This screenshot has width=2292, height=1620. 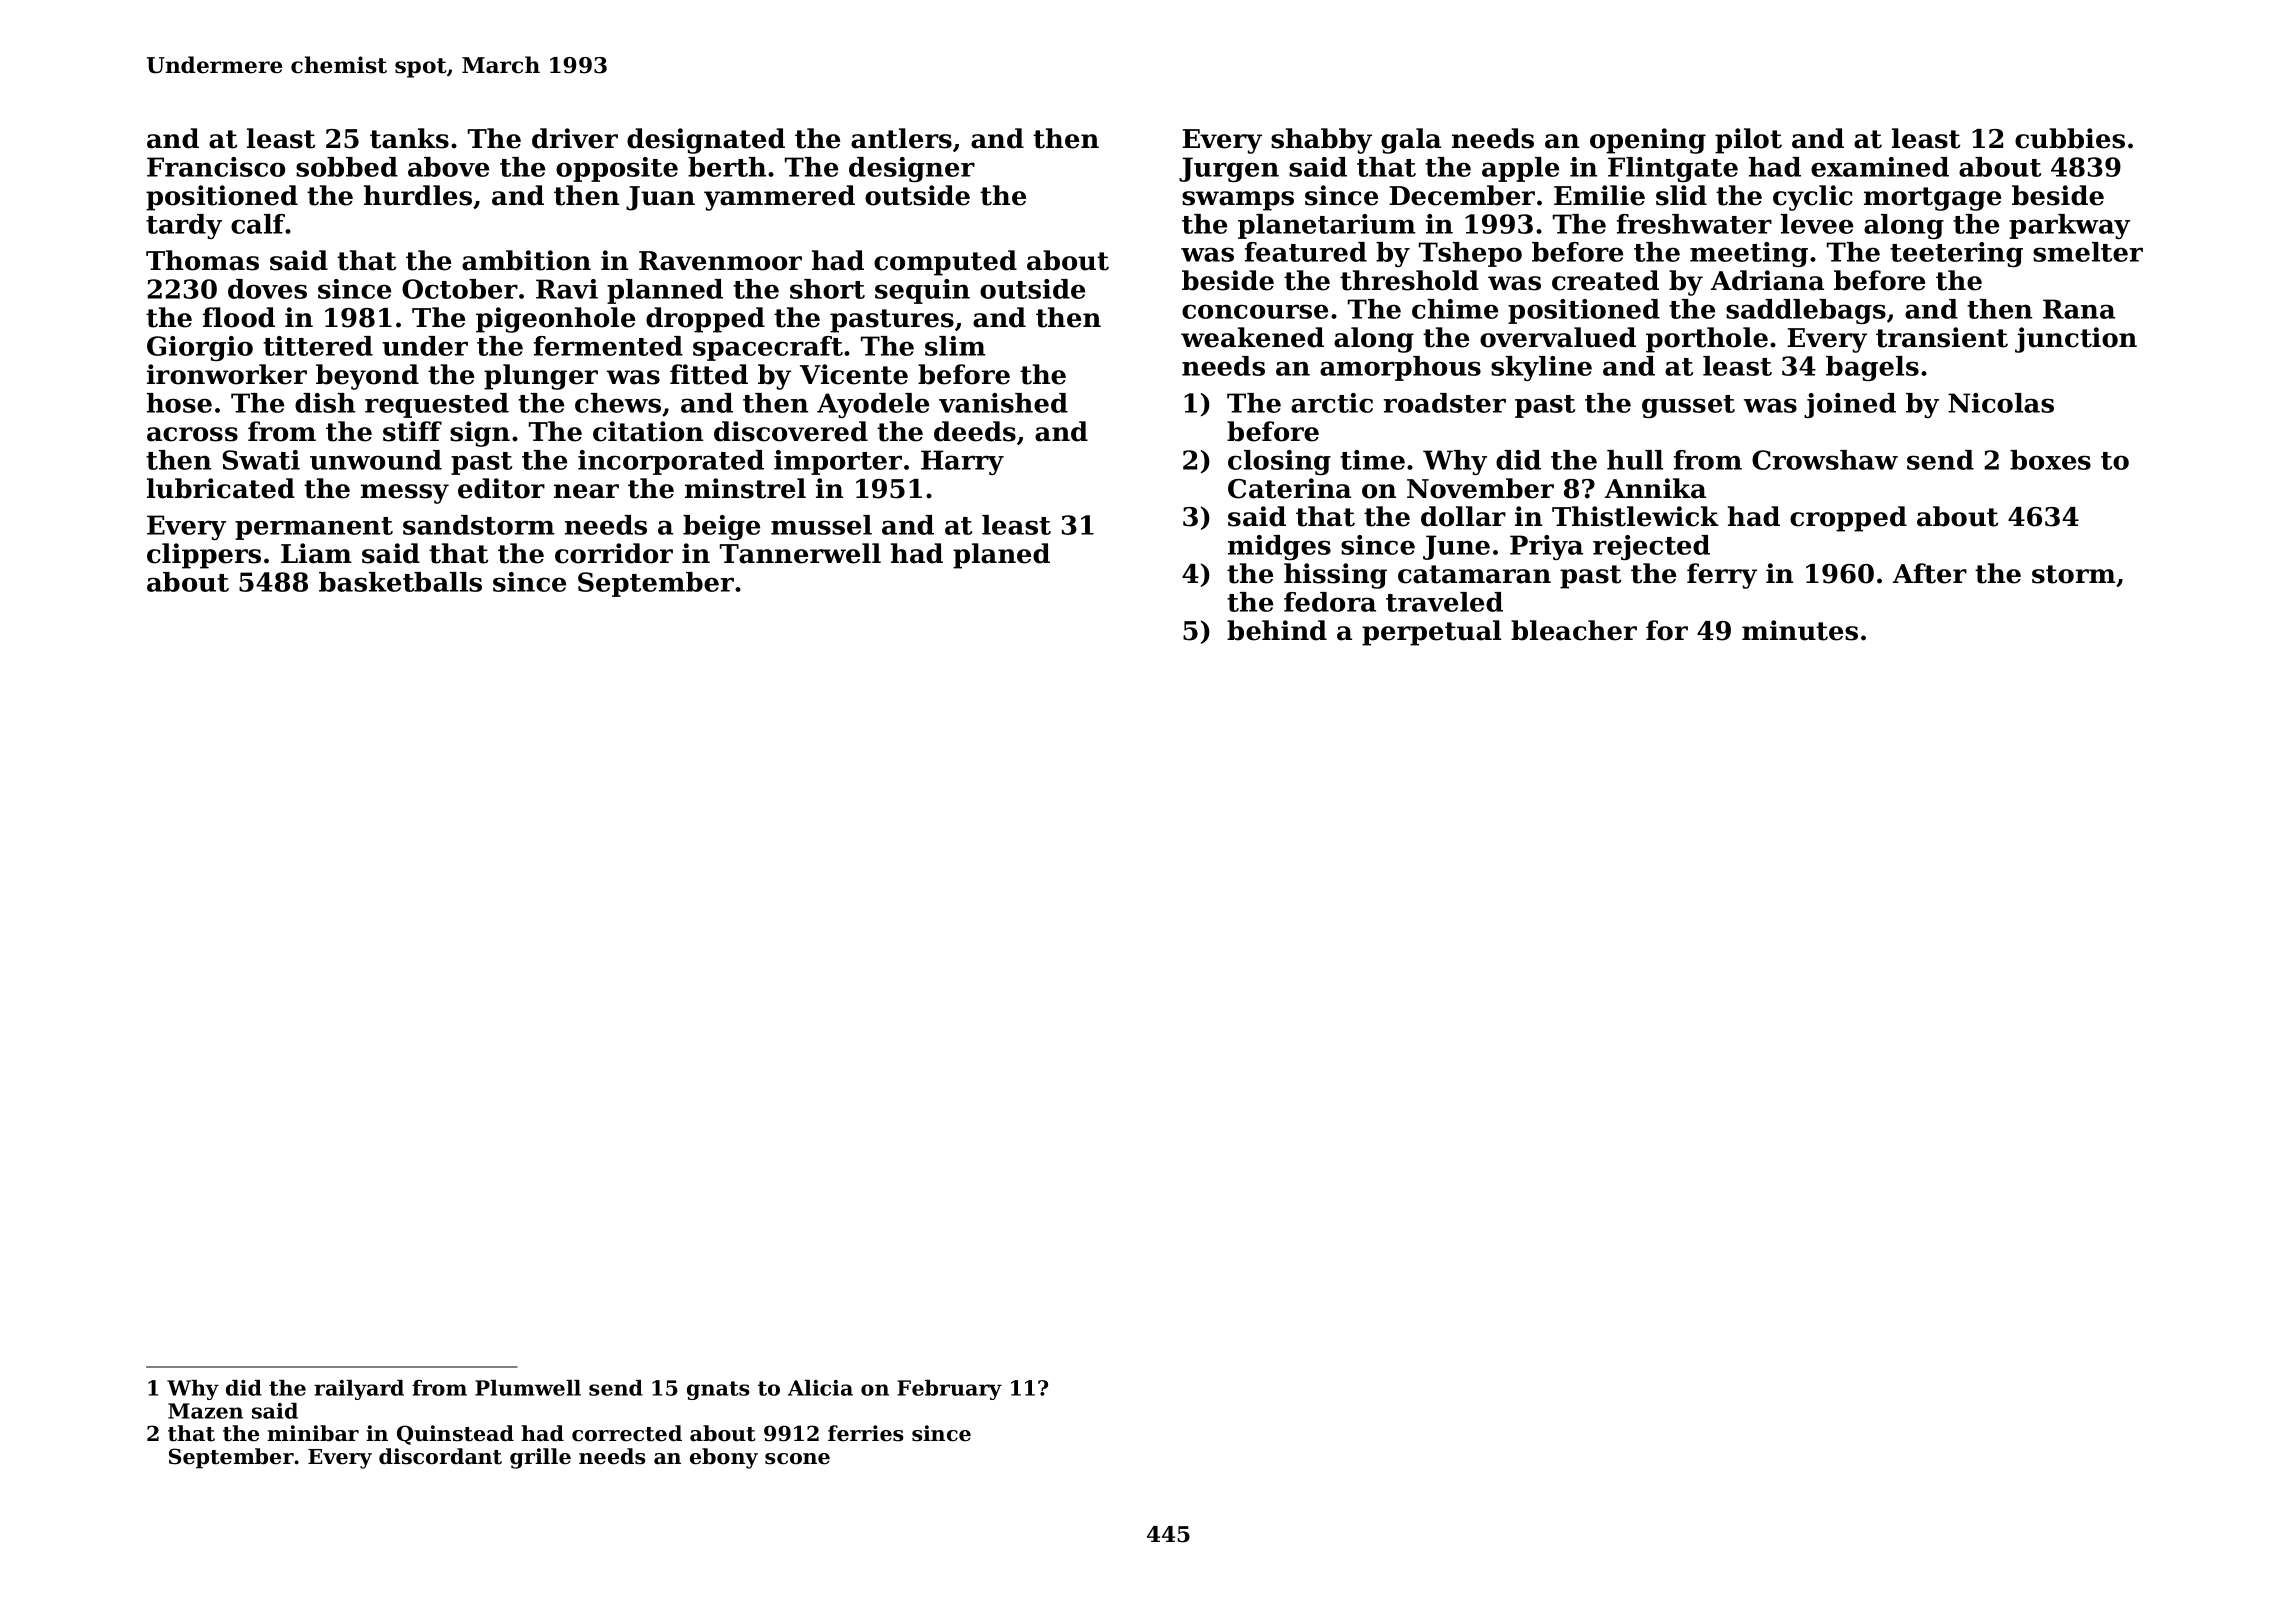 What do you see at coordinates (1800, 630) in the screenshot?
I see `minutes` at bounding box center [1800, 630].
